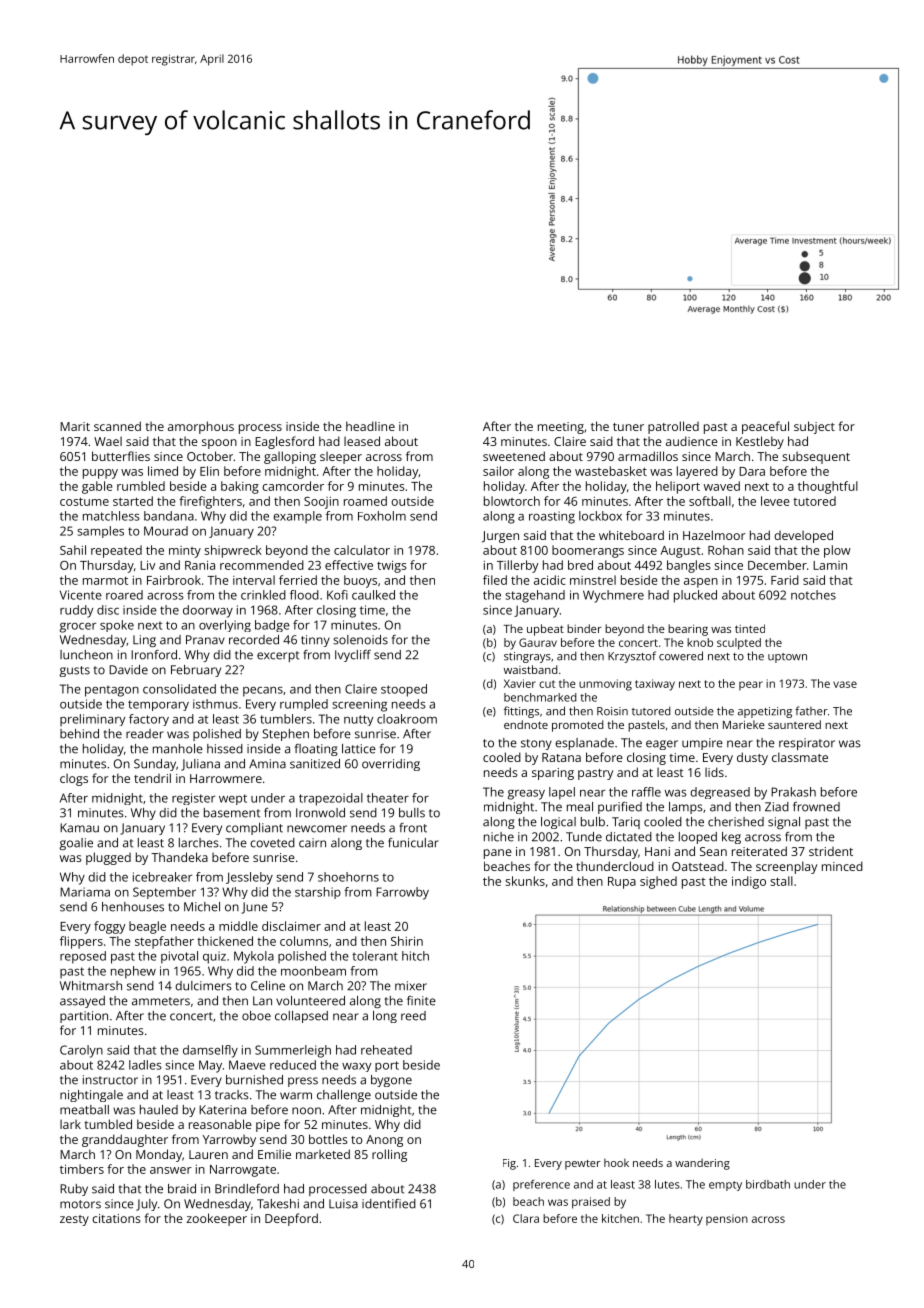 The height and width of the screenshot is (1308, 924). What do you see at coordinates (199, 843) in the screenshot?
I see `larches` at bounding box center [199, 843].
